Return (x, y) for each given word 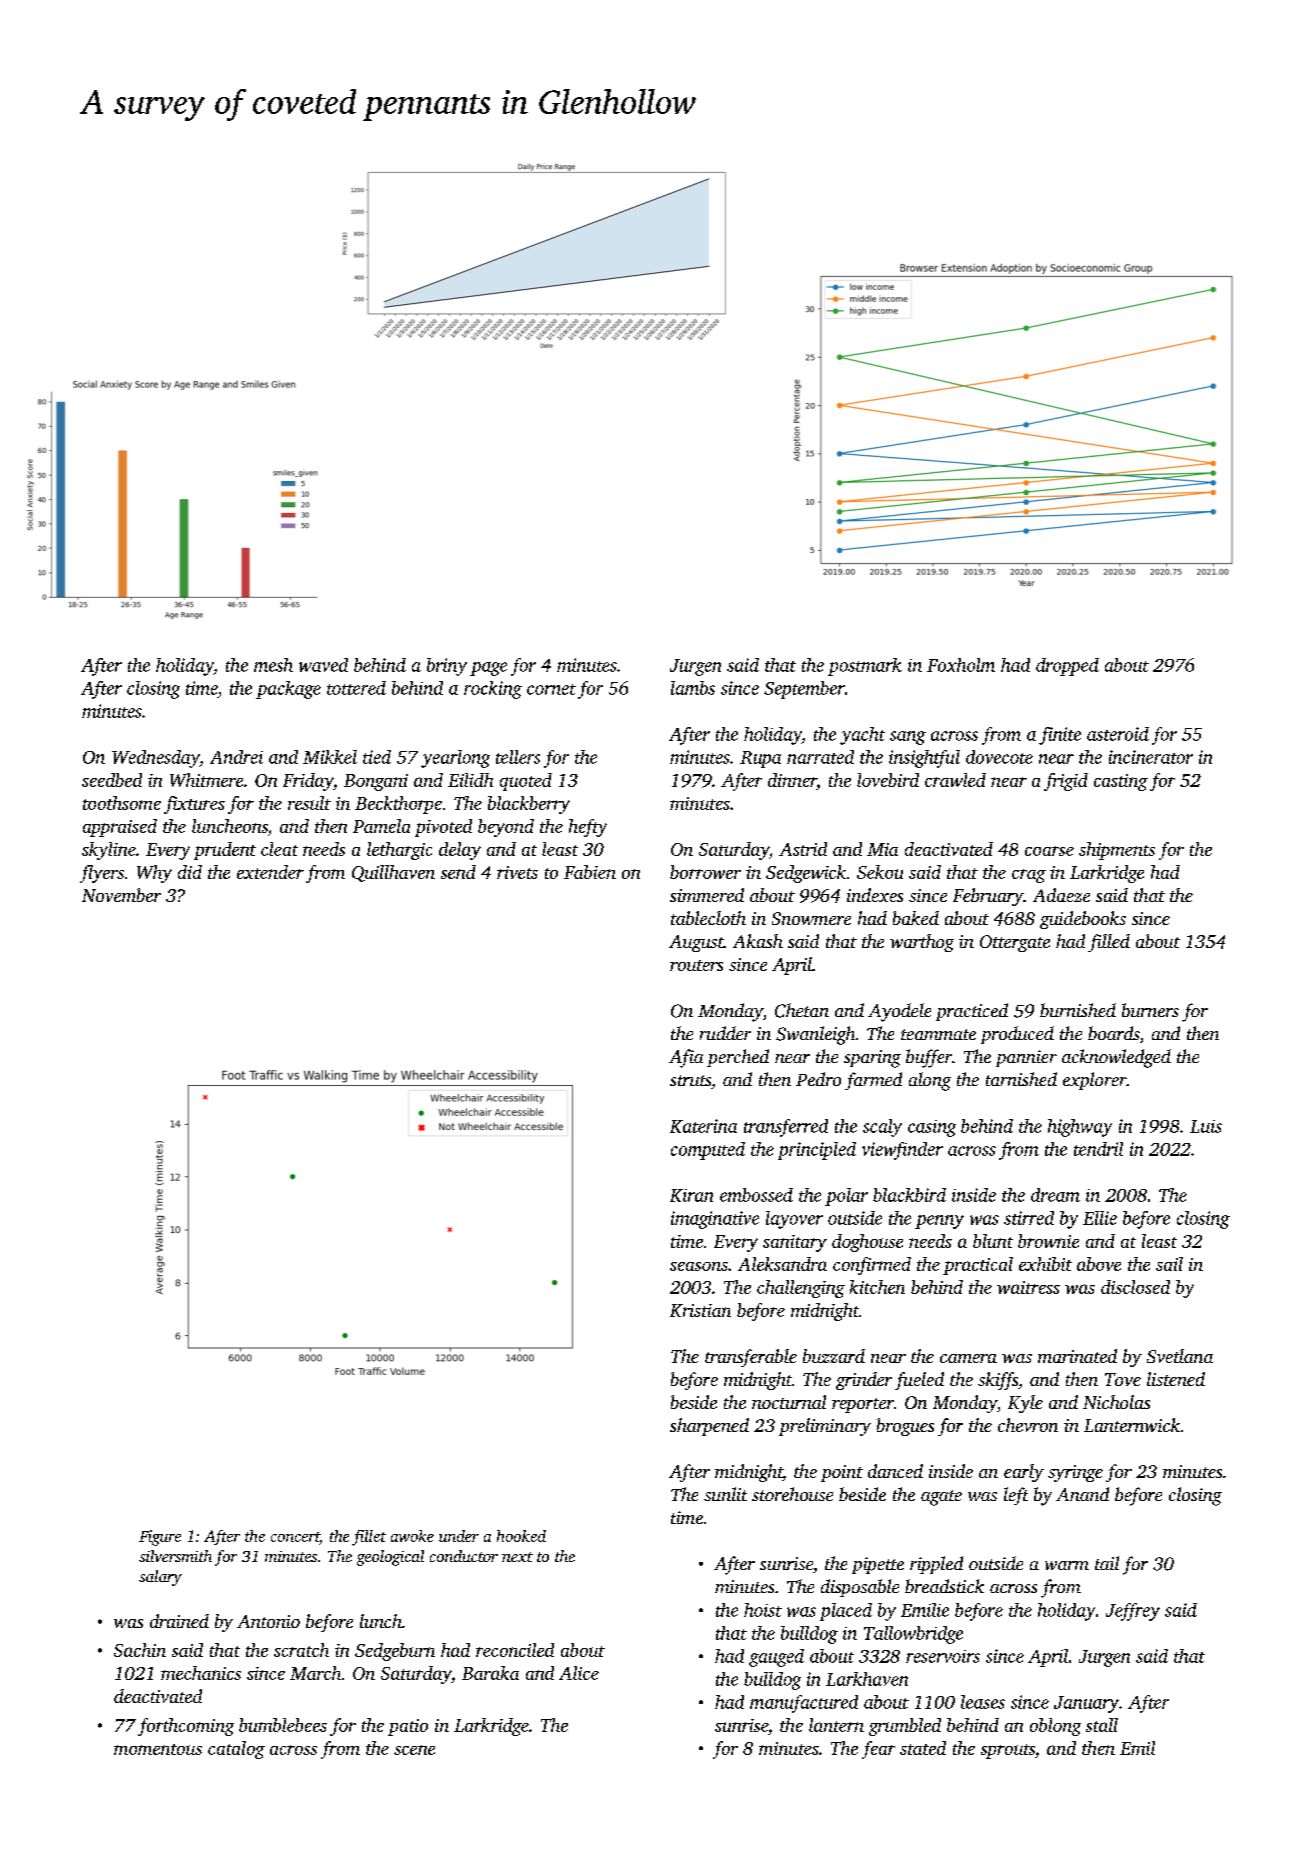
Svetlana (1180, 1356)
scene (414, 1750)
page (488, 669)
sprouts (1008, 1751)
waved (323, 665)
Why (154, 874)
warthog (922, 943)
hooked (521, 1536)
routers (696, 965)
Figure (160, 1538)
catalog (236, 1750)
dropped (1067, 667)
